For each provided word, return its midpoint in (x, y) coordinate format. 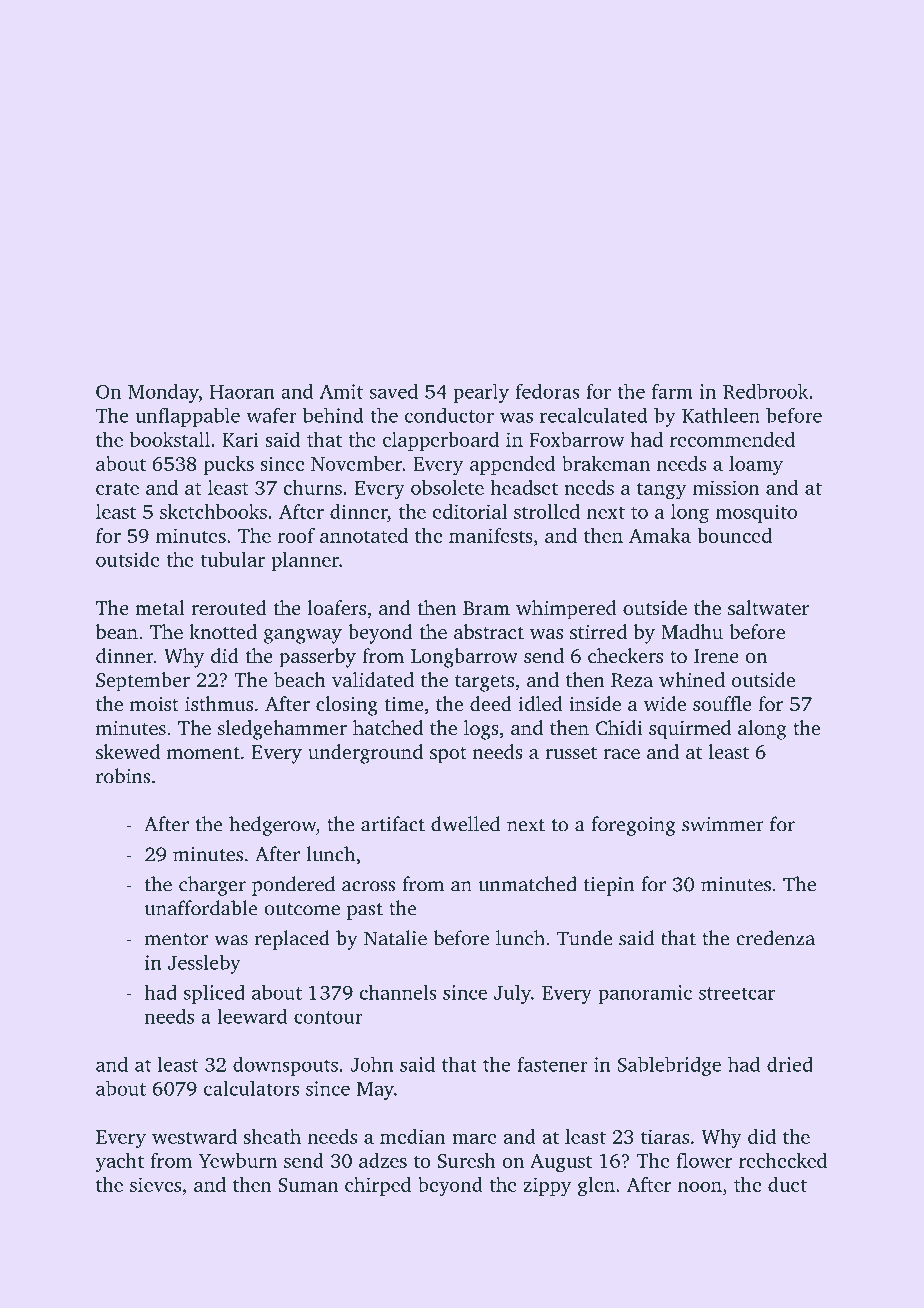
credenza (775, 938)
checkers (625, 655)
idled (540, 703)
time (404, 704)
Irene (716, 656)
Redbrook (765, 391)
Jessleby (204, 964)
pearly (481, 393)
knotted (223, 631)
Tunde (584, 938)
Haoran (242, 392)
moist (154, 704)
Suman (308, 1185)
